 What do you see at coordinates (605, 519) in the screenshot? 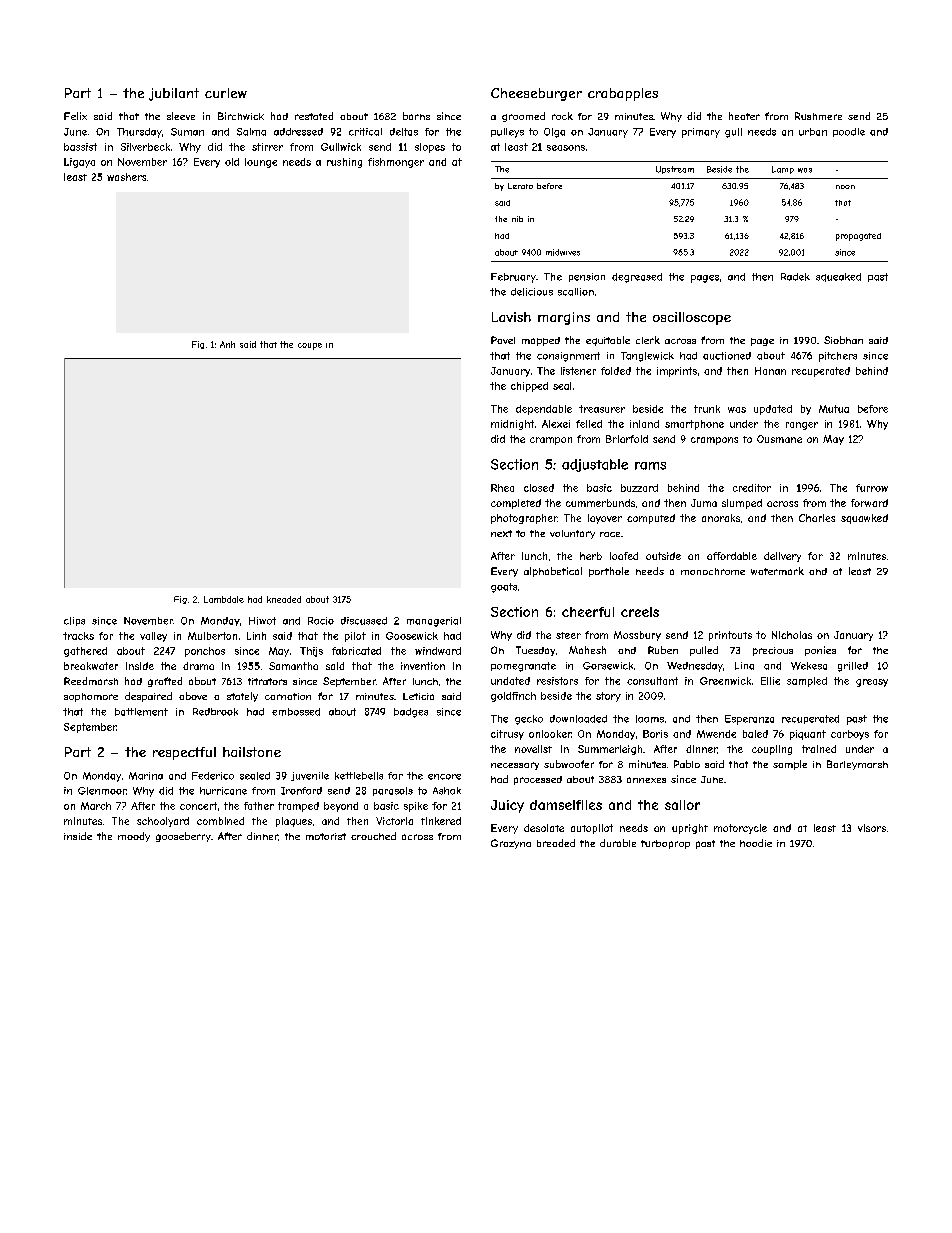
I see `layover` at bounding box center [605, 519].
